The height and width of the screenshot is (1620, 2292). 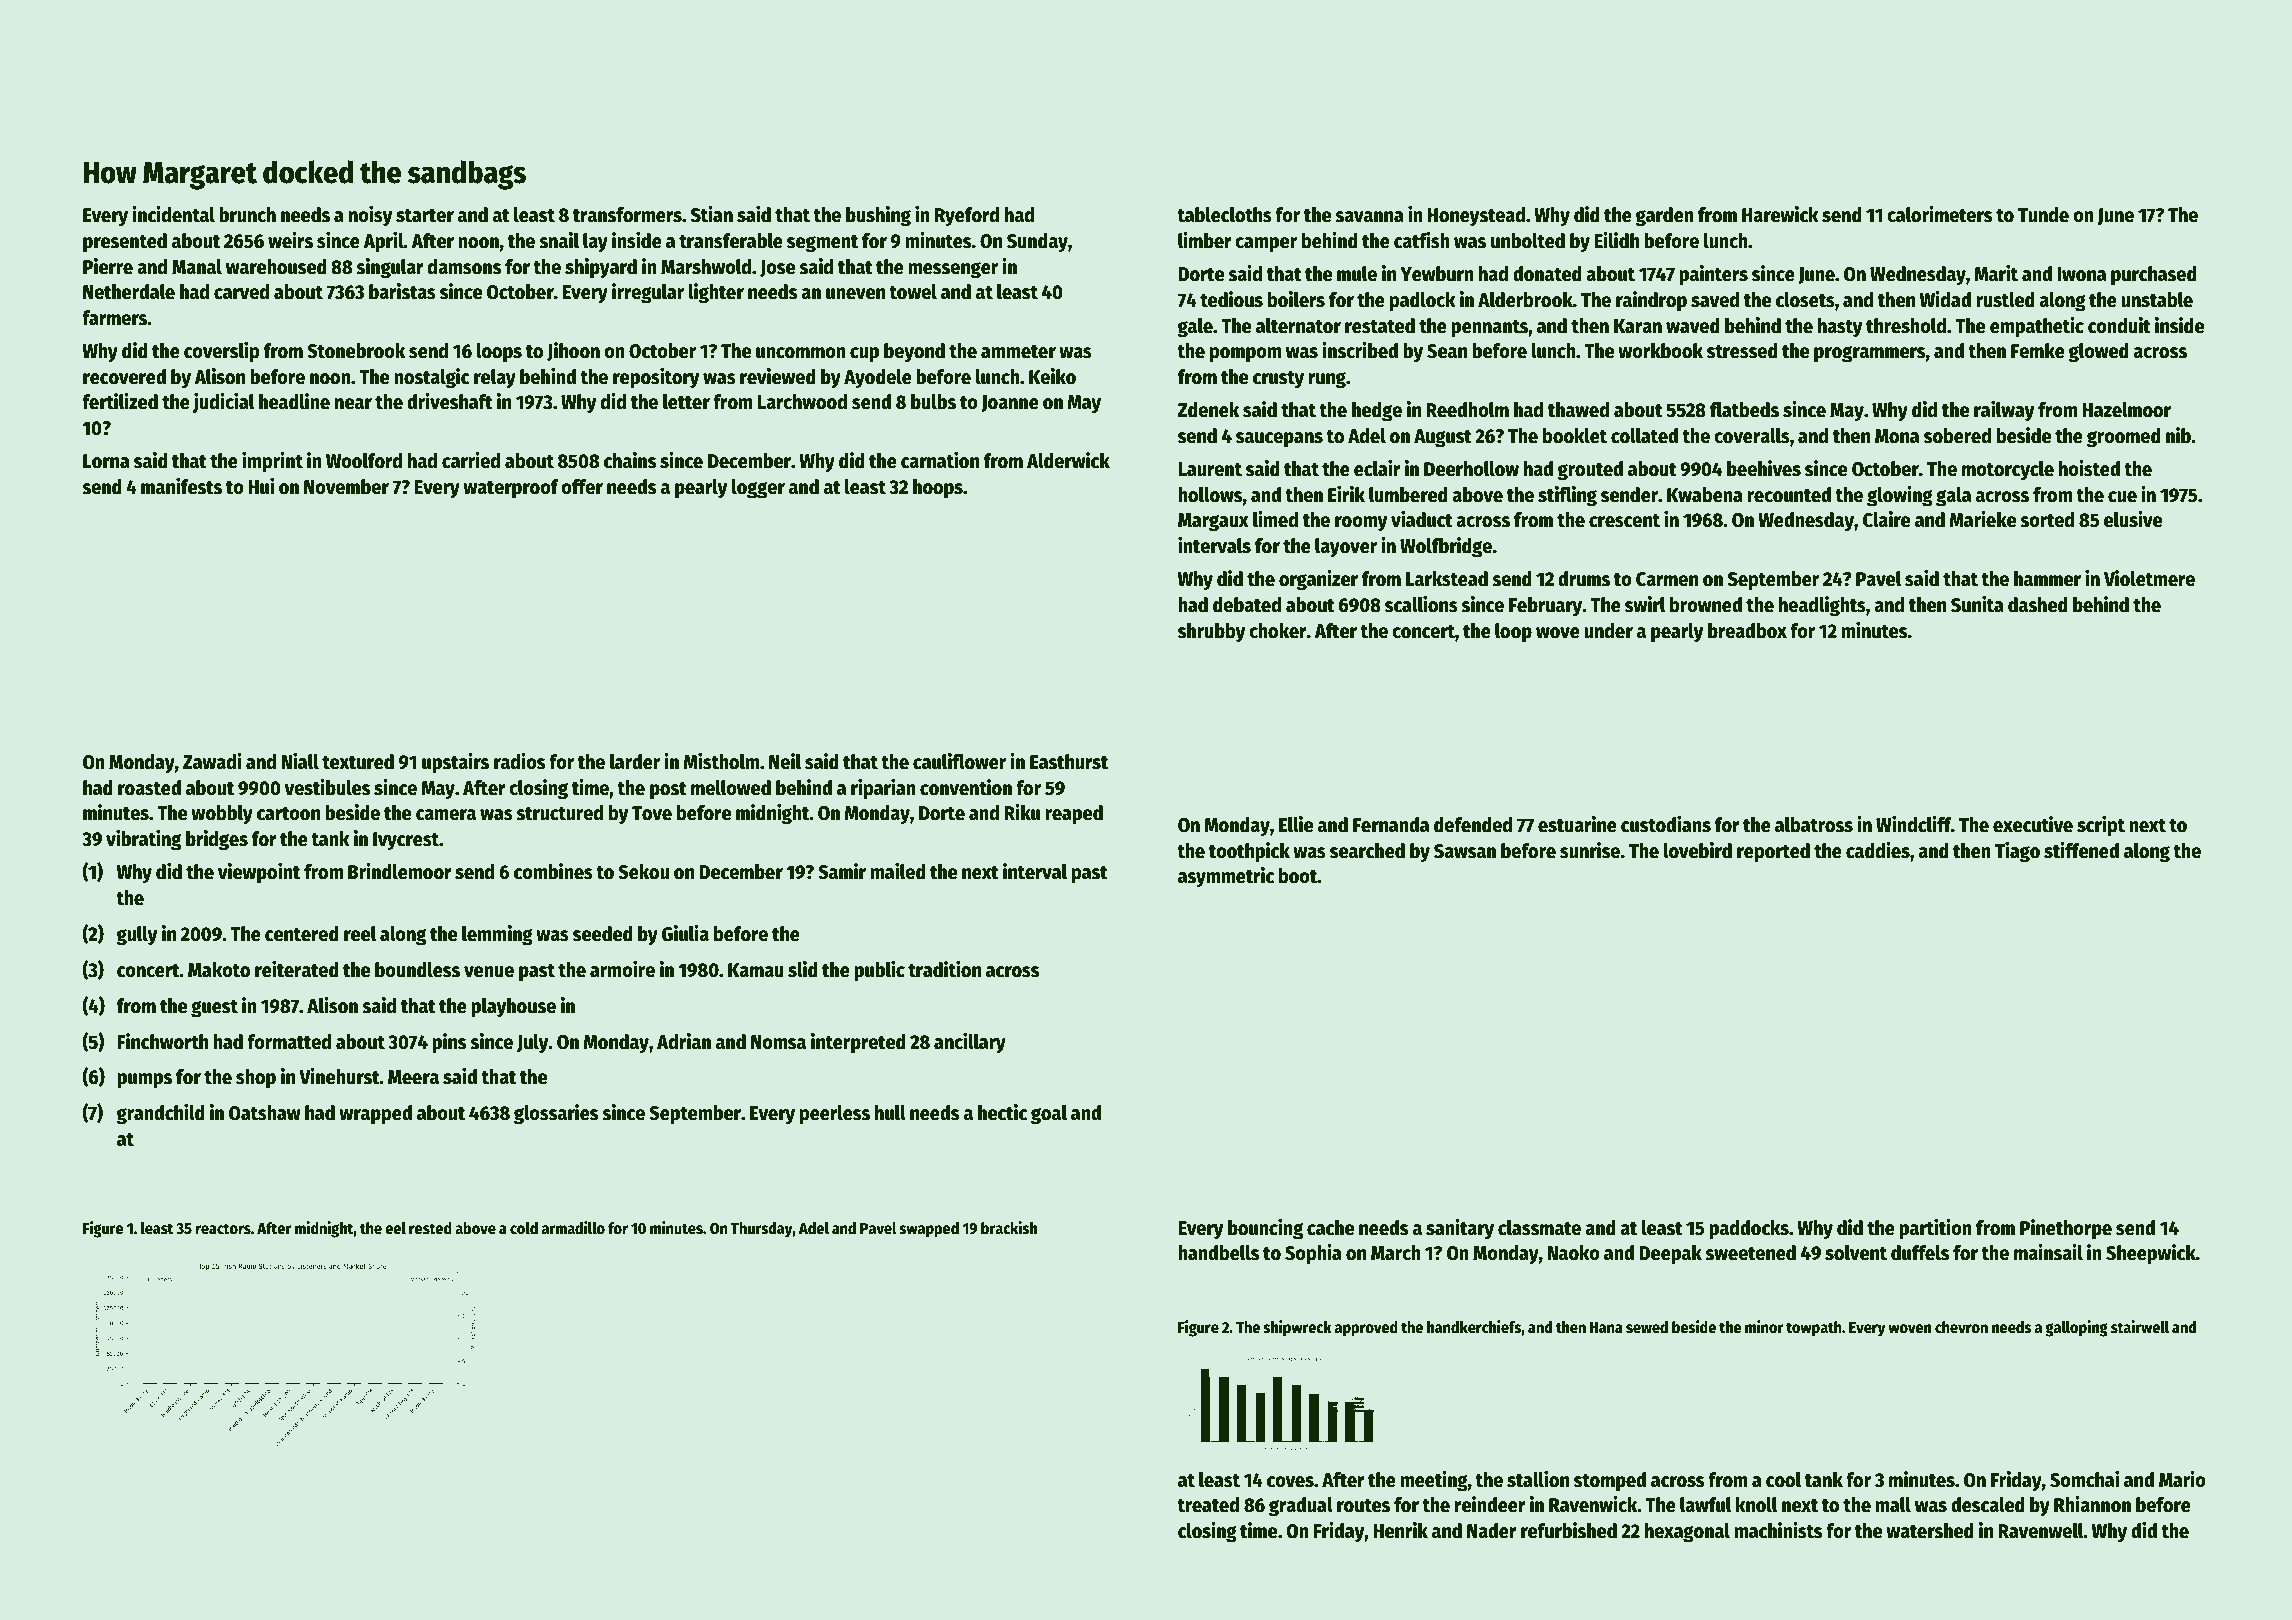 I want to click on hexagonal, so click(x=1687, y=1533).
